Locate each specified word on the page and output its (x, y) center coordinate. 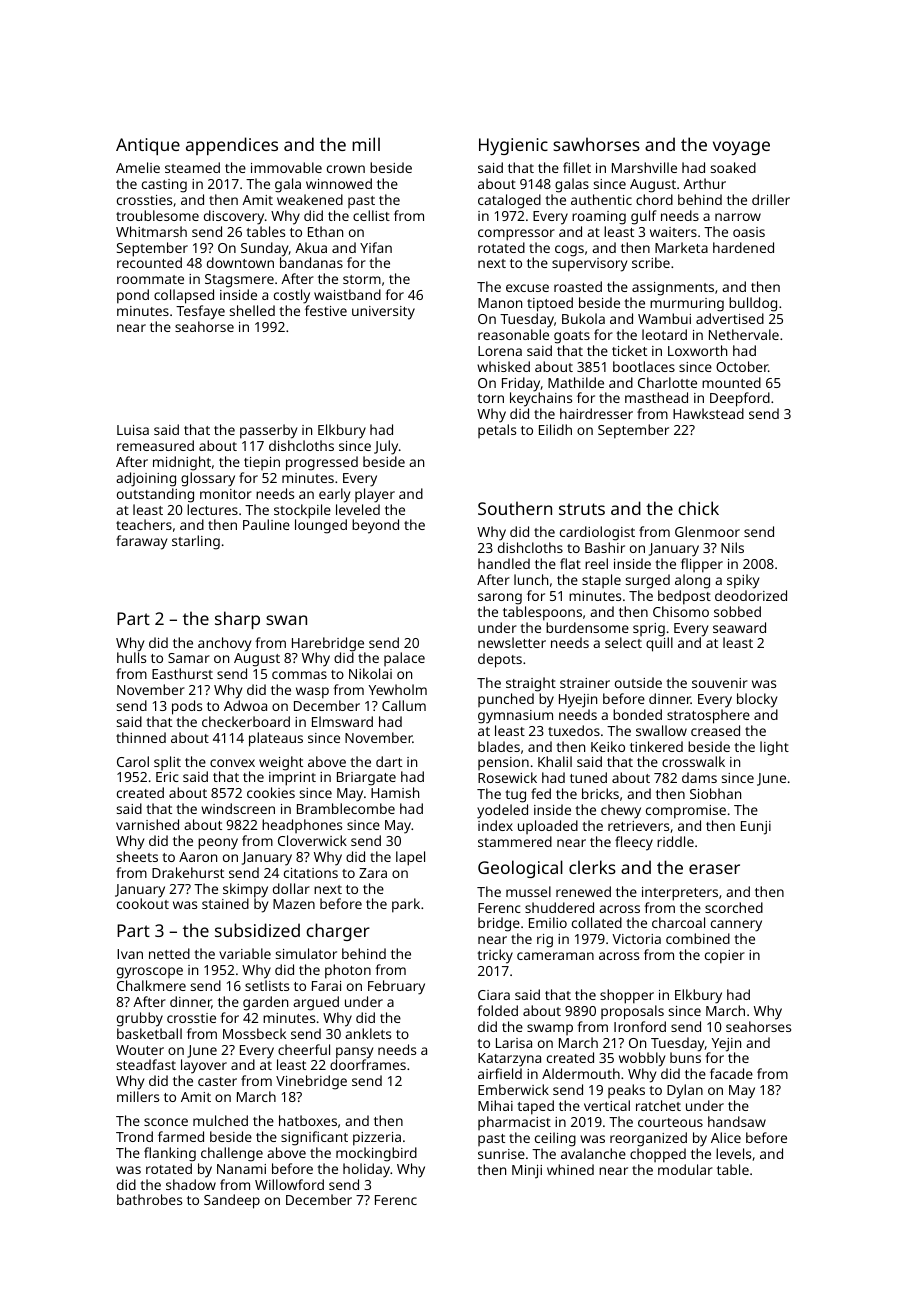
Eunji (756, 828)
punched (506, 700)
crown (346, 169)
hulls (131, 657)
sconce (166, 1122)
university (383, 313)
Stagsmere (239, 281)
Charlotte (667, 382)
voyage (741, 148)
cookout (143, 903)
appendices (232, 146)
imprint (292, 779)
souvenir (720, 683)
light (774, 748)
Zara (373, 873)
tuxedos (574, 730)
